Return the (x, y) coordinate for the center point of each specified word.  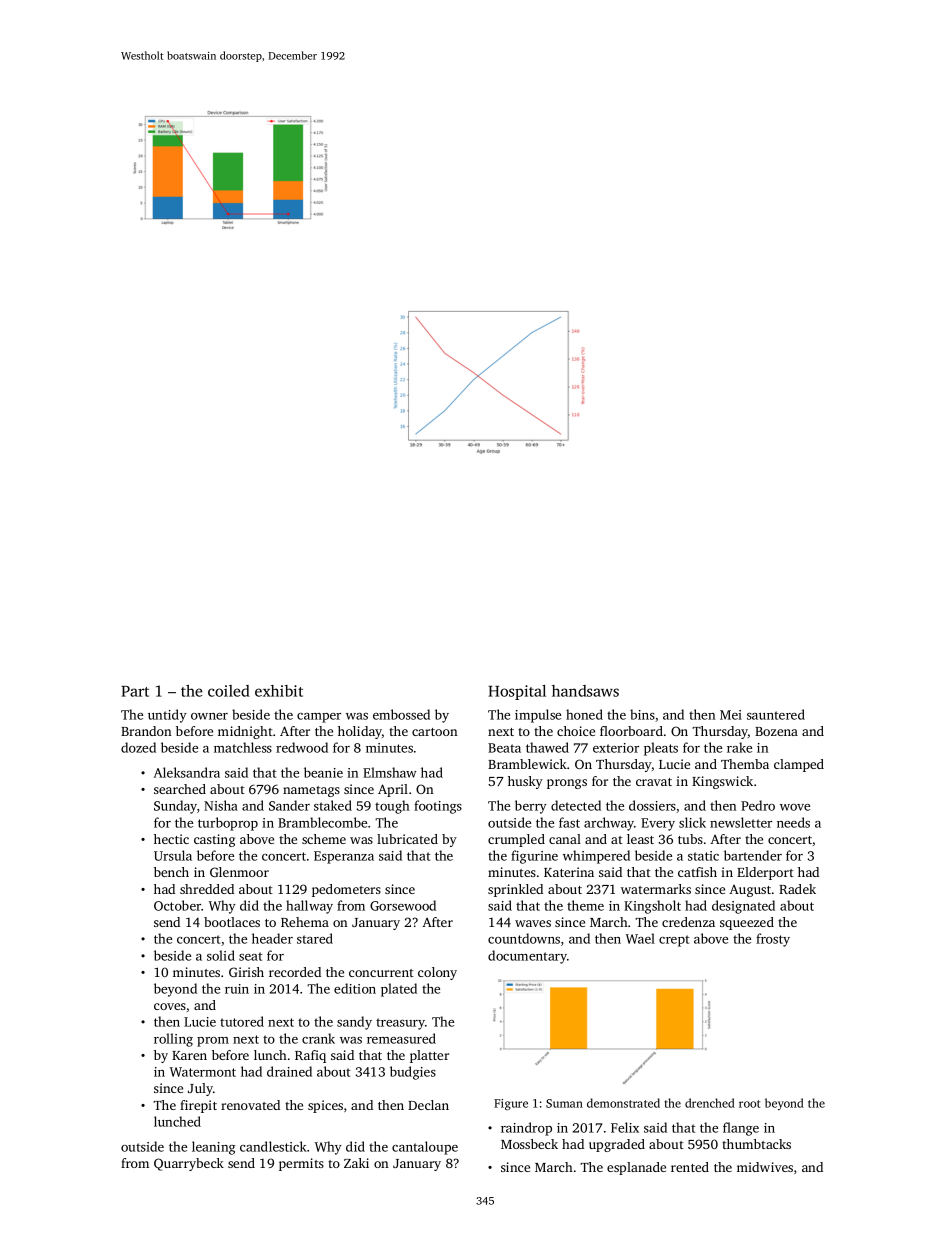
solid (221, 955)
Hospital (517, 692)
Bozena (776, 731)
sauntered (776, 714)
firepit (198, 1106)
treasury (400, 1024)
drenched (710, 1103)
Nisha (221, 805)
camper (319, 718)
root (749, 1104)
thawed (547, 747)
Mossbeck (529, 1144)
